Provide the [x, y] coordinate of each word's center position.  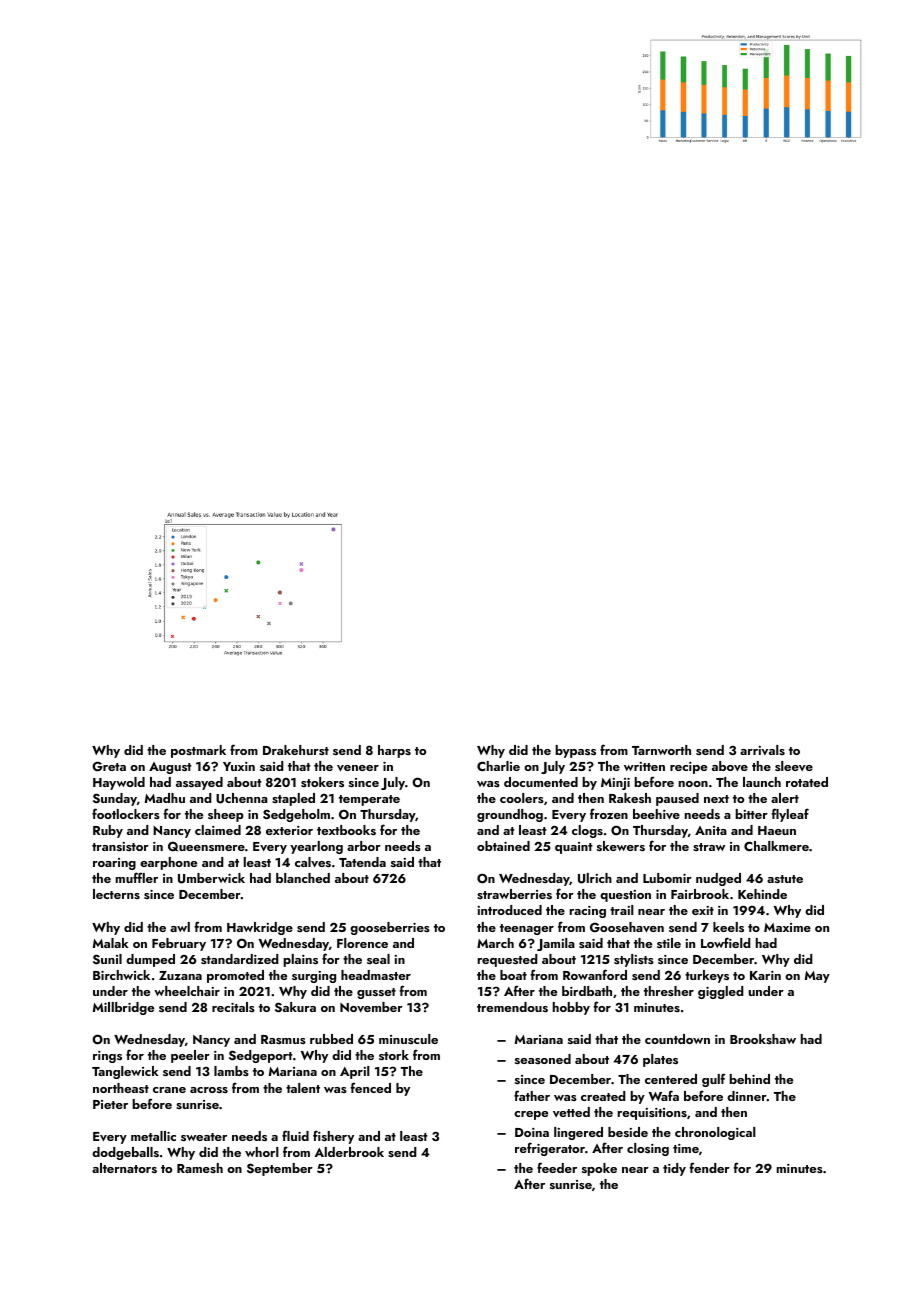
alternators [124, 1168]
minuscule [408, 1039]
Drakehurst [296, 750]
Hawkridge [260, 928]
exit [703, 910]
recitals [233, 1007]
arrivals [762, 750]
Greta [109, 766]
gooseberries [390, 928]
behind [749, 1079]
